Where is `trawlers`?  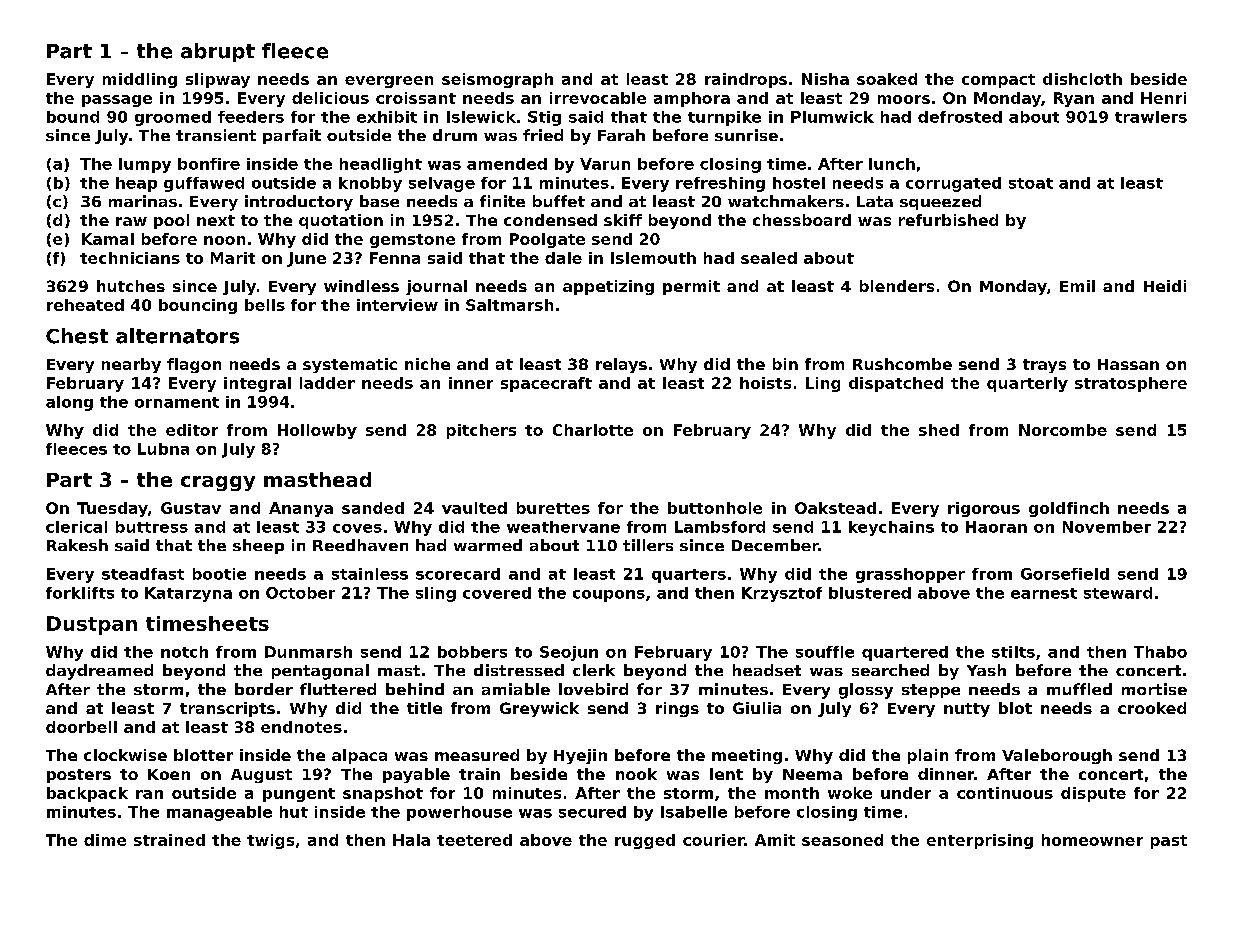 trawlers is located at coordinates (1151, 117).
